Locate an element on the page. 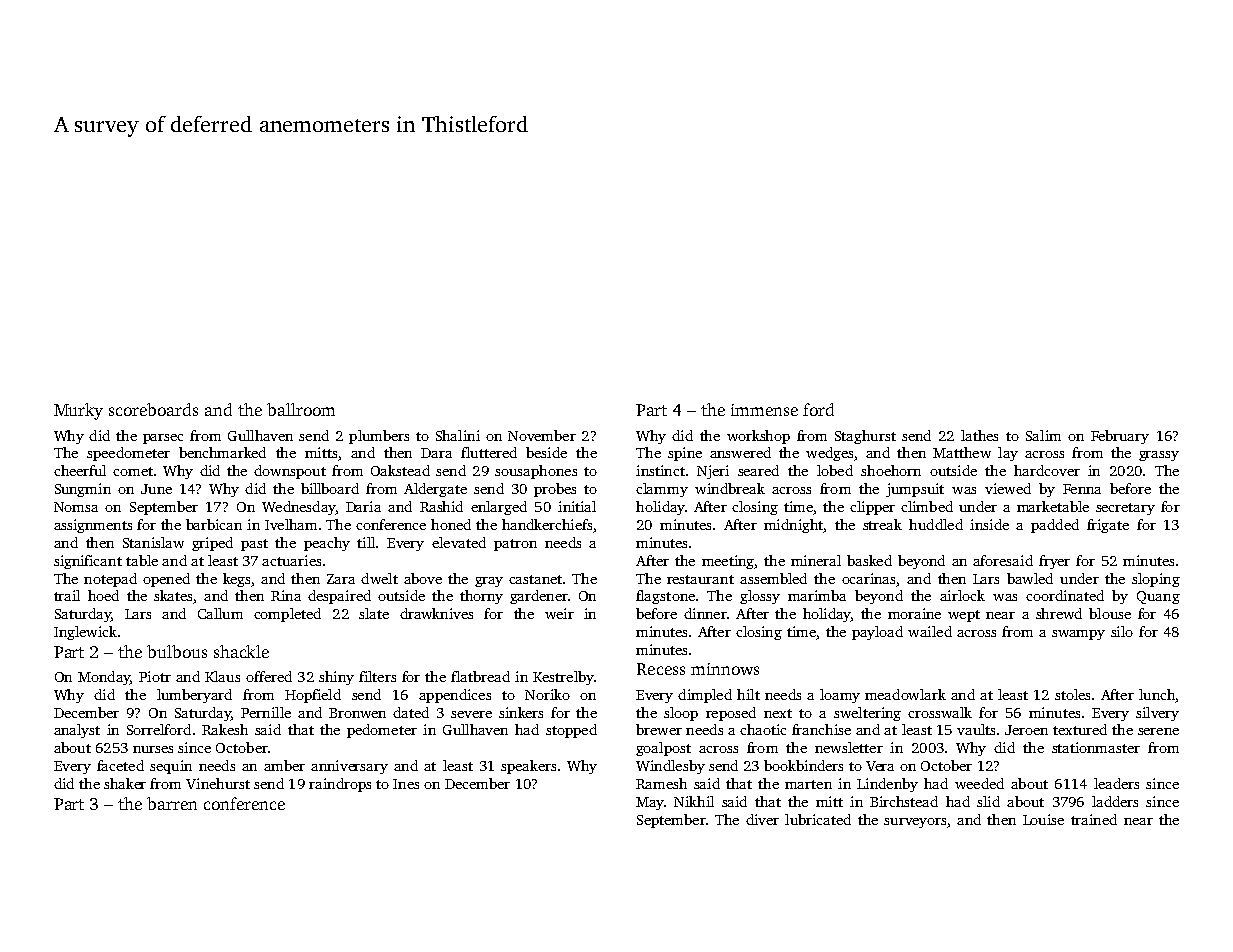  goalpost is located at coordinates (663, 749).
